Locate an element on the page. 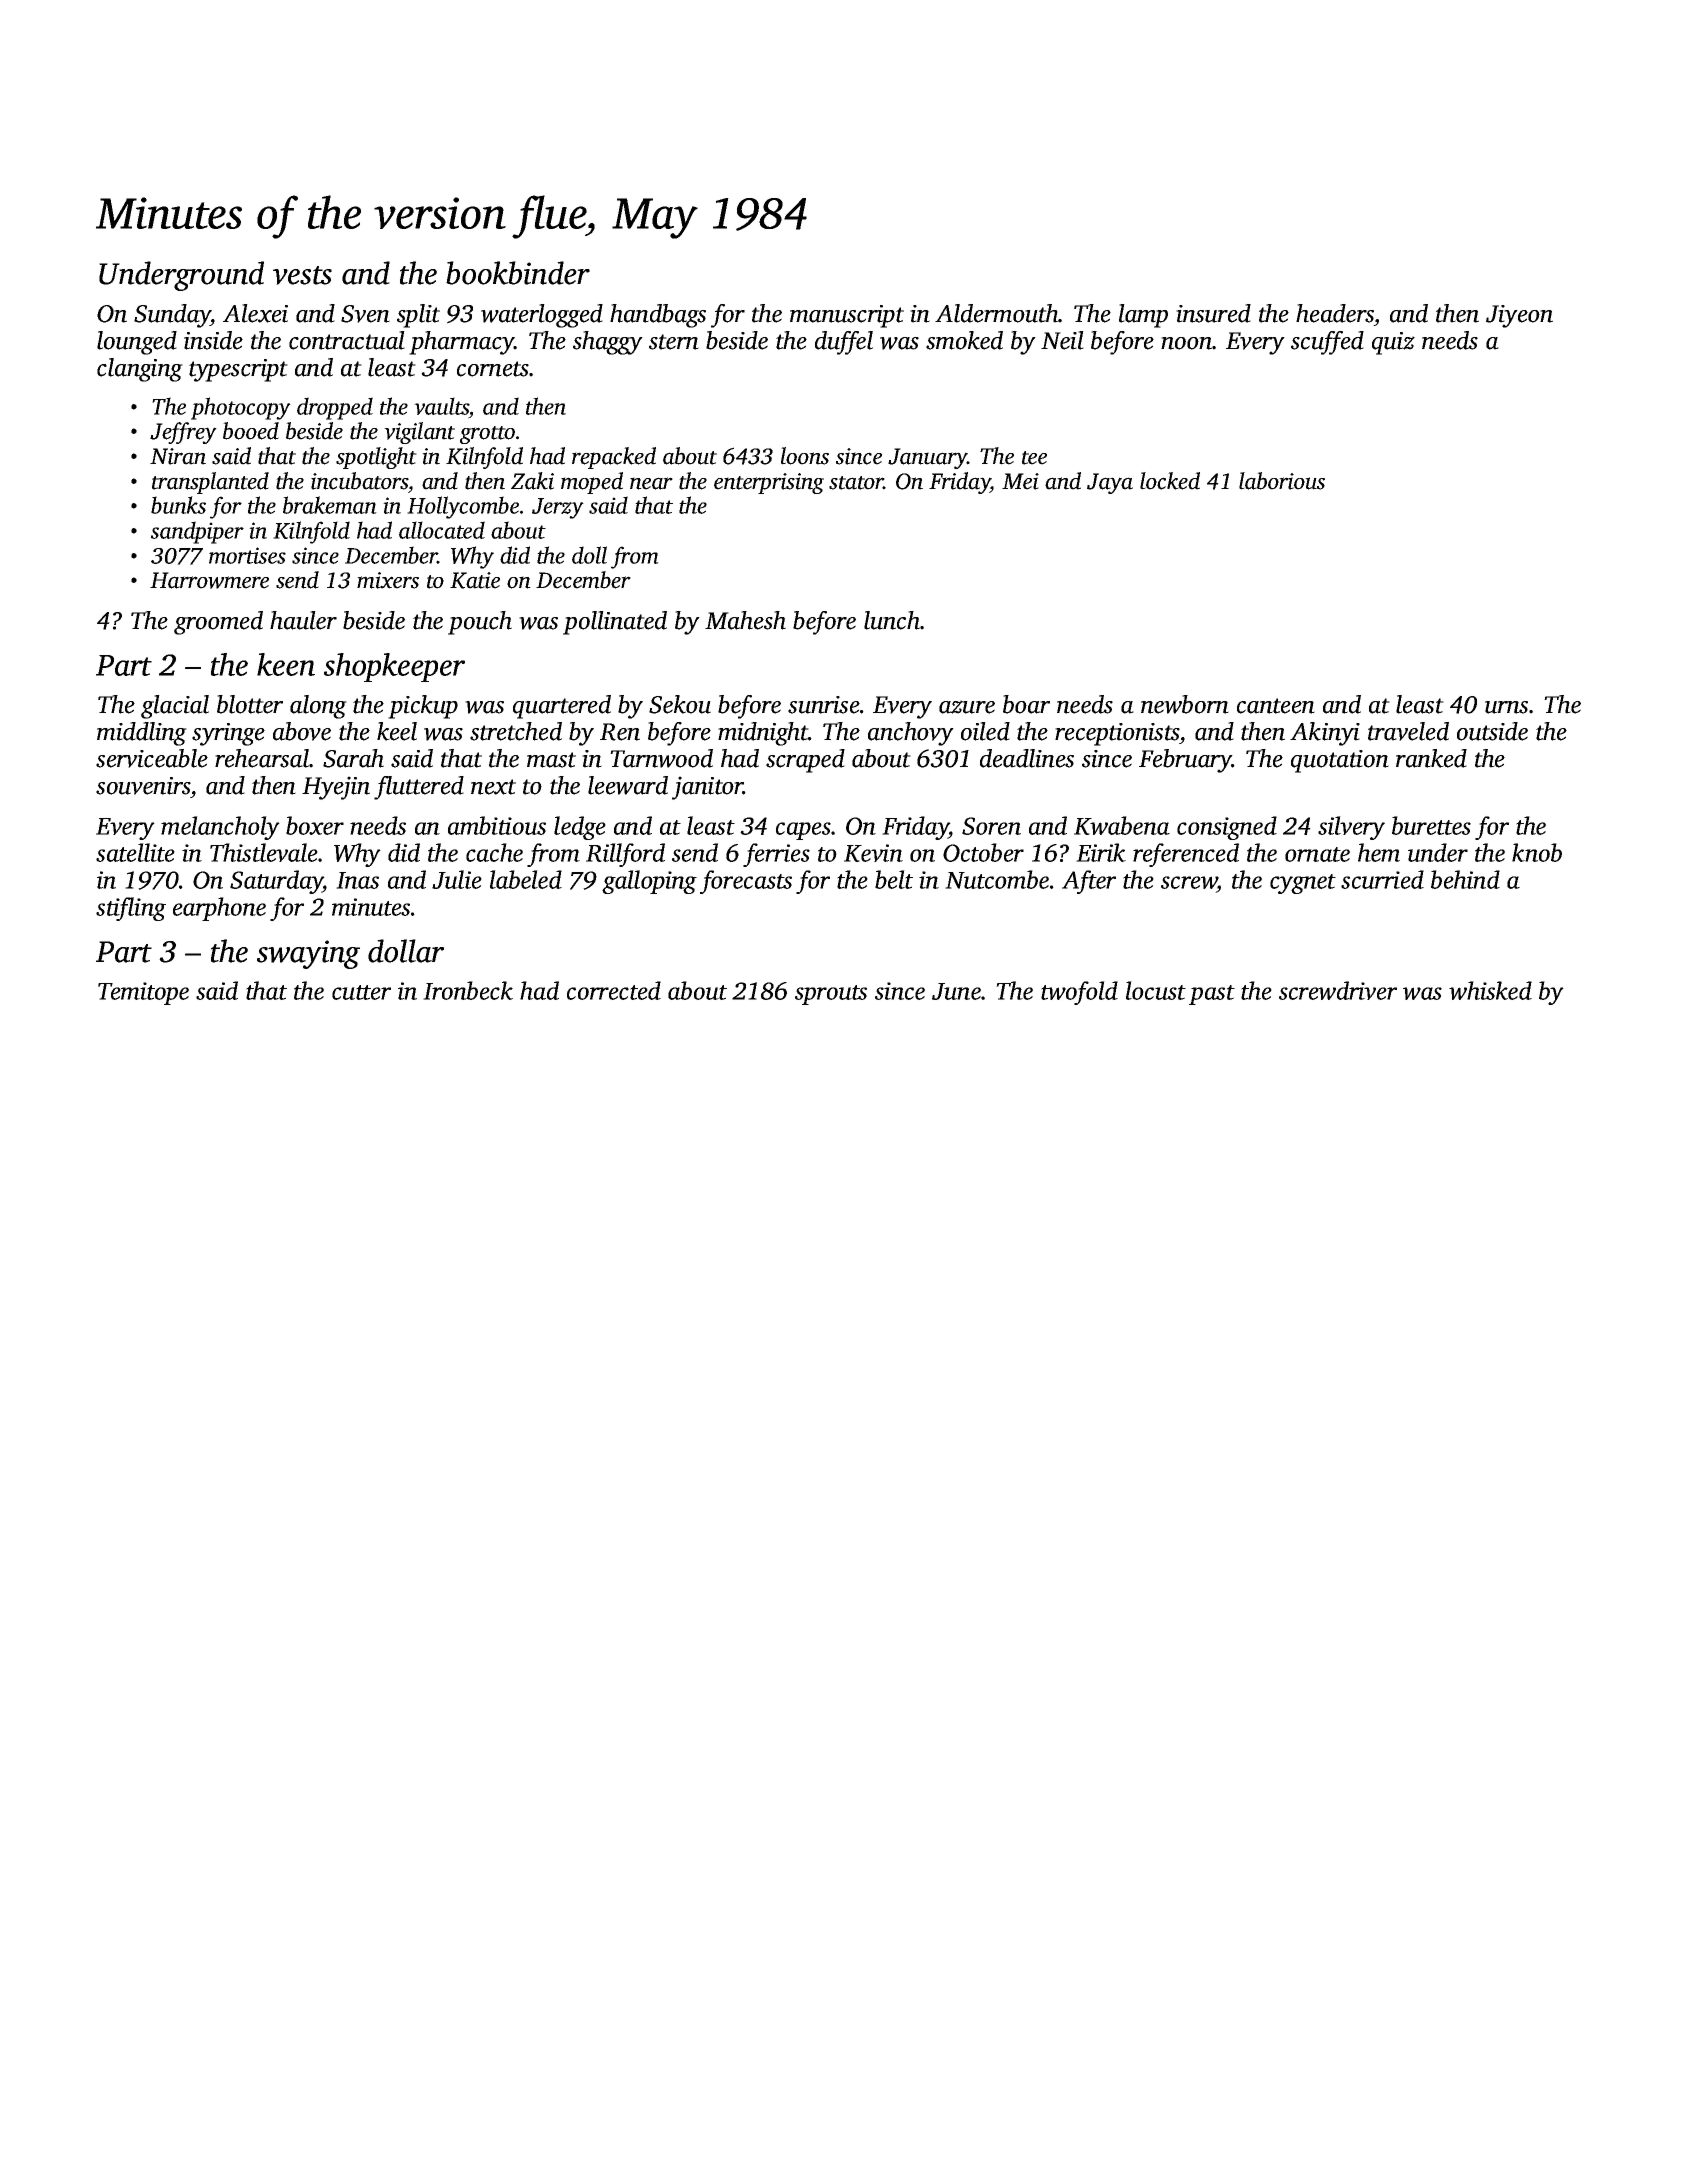 The image size is (1683, 2178). forecasts is located at coordinates (746, 882).
